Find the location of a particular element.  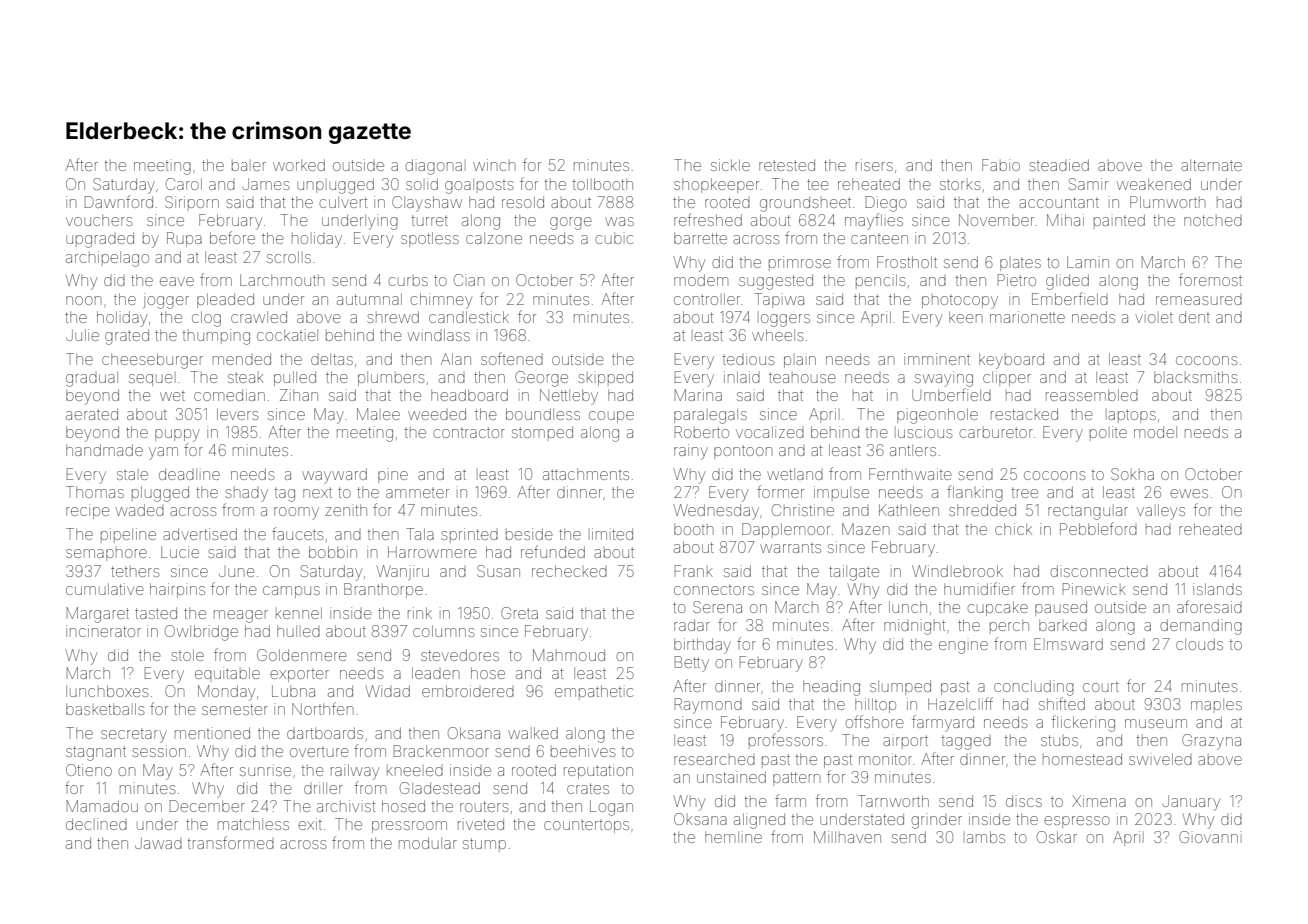

basketballs is located at coordinates (105, 709).
